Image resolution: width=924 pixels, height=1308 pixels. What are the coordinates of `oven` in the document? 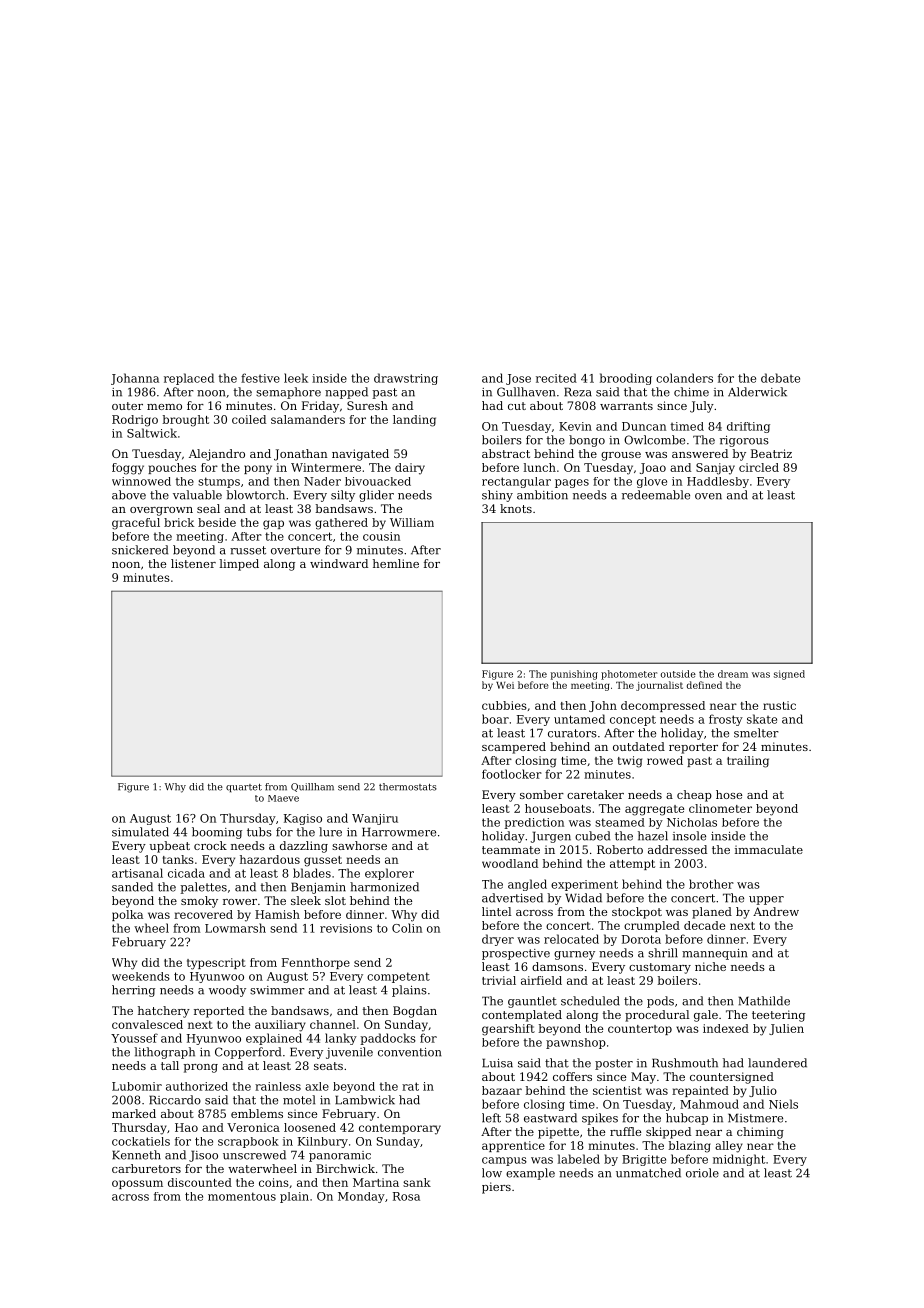 It's located at (708, 496).
